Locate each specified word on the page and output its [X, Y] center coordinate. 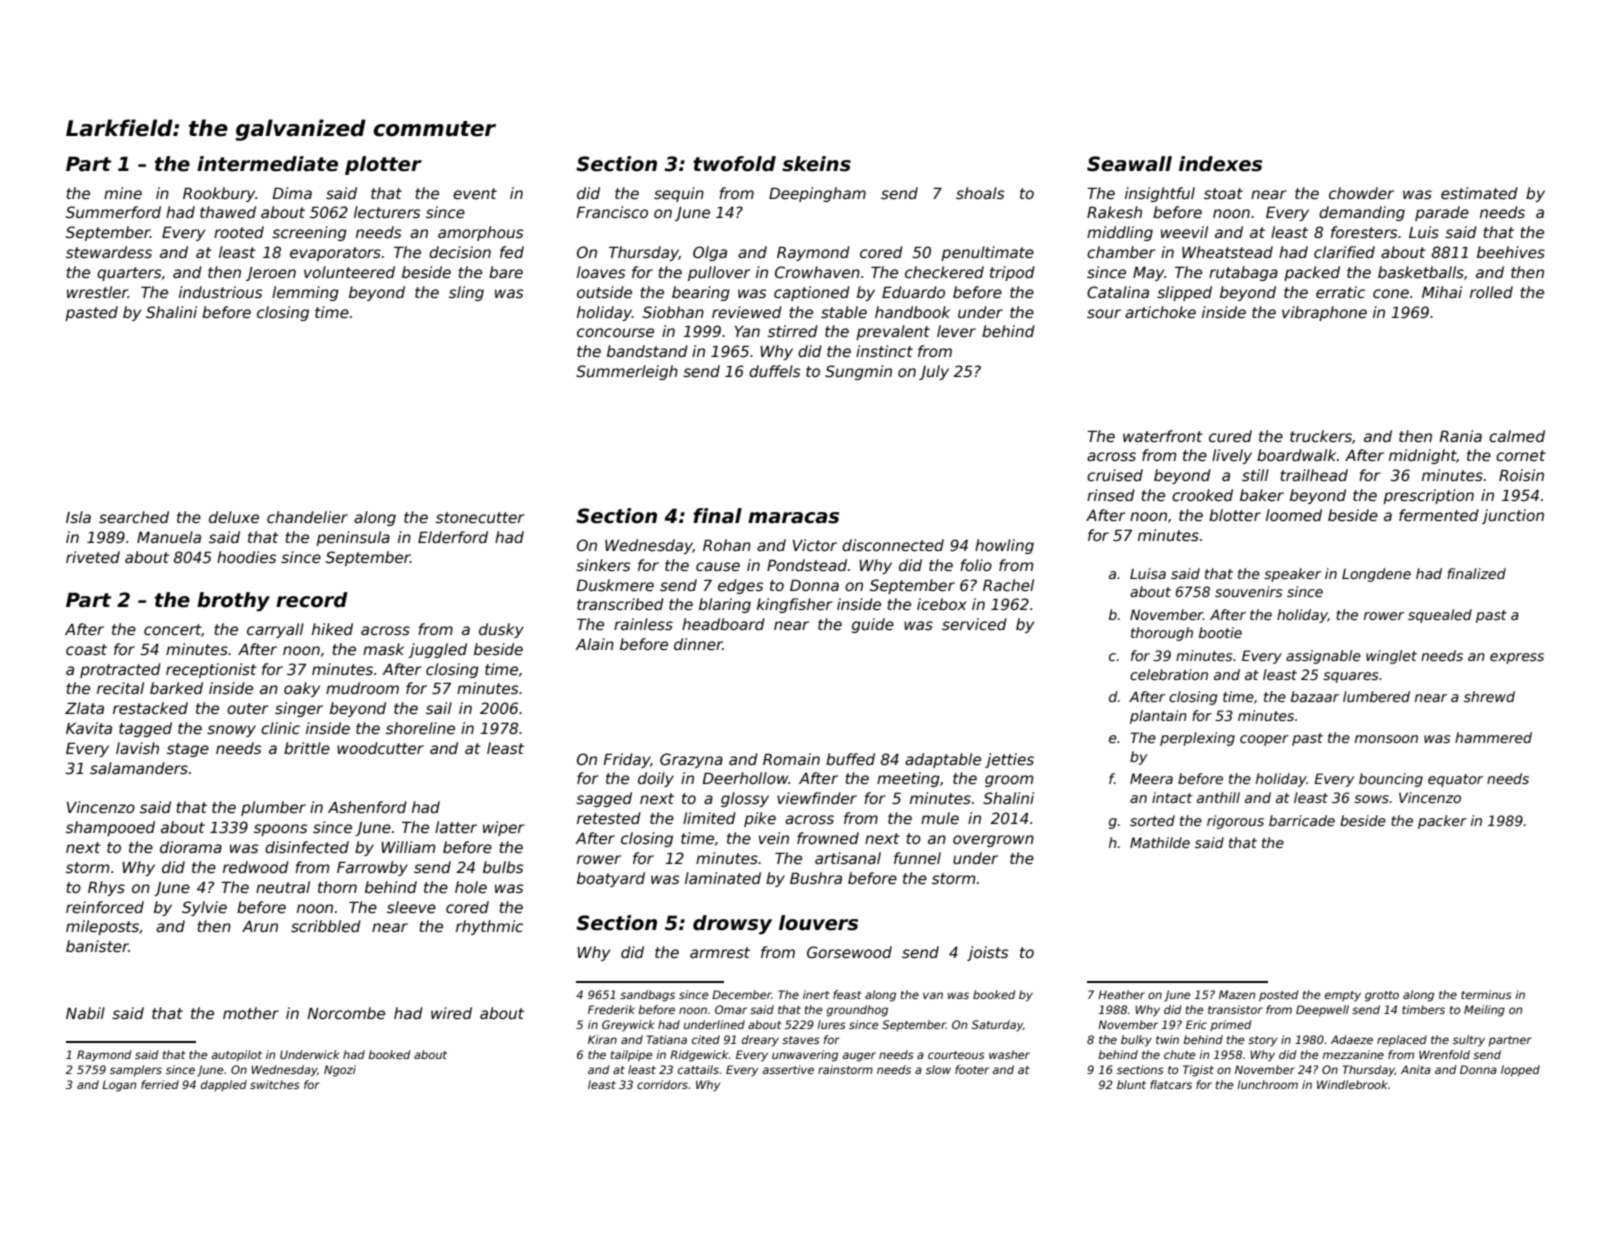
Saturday [997, 1026]
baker [1262, 495]
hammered [1493, 737]
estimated [1479, 193]
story [1262, 1041]
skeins [816, 164]
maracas [793, 518]
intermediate [267, 164]
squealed [1440, 616]
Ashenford [367, 807]
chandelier [307, 517]
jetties [1009, 760]
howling [1004, 546]
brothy [233, 602]
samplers [136, 1071]
